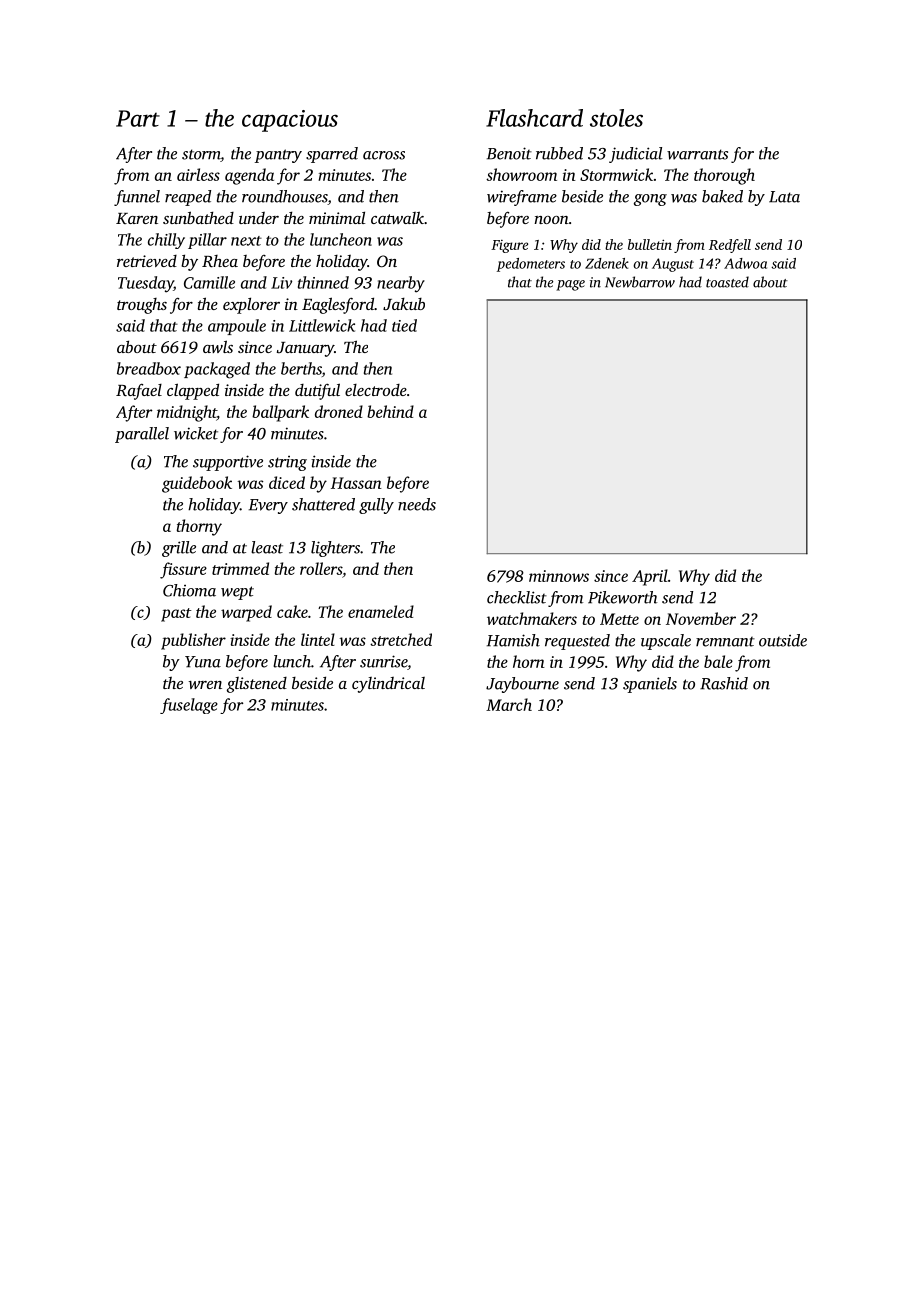 This image has height=1314, width=924. Describe the element at coordinates (376, 390) in the image. I see `electrode` at that location.
